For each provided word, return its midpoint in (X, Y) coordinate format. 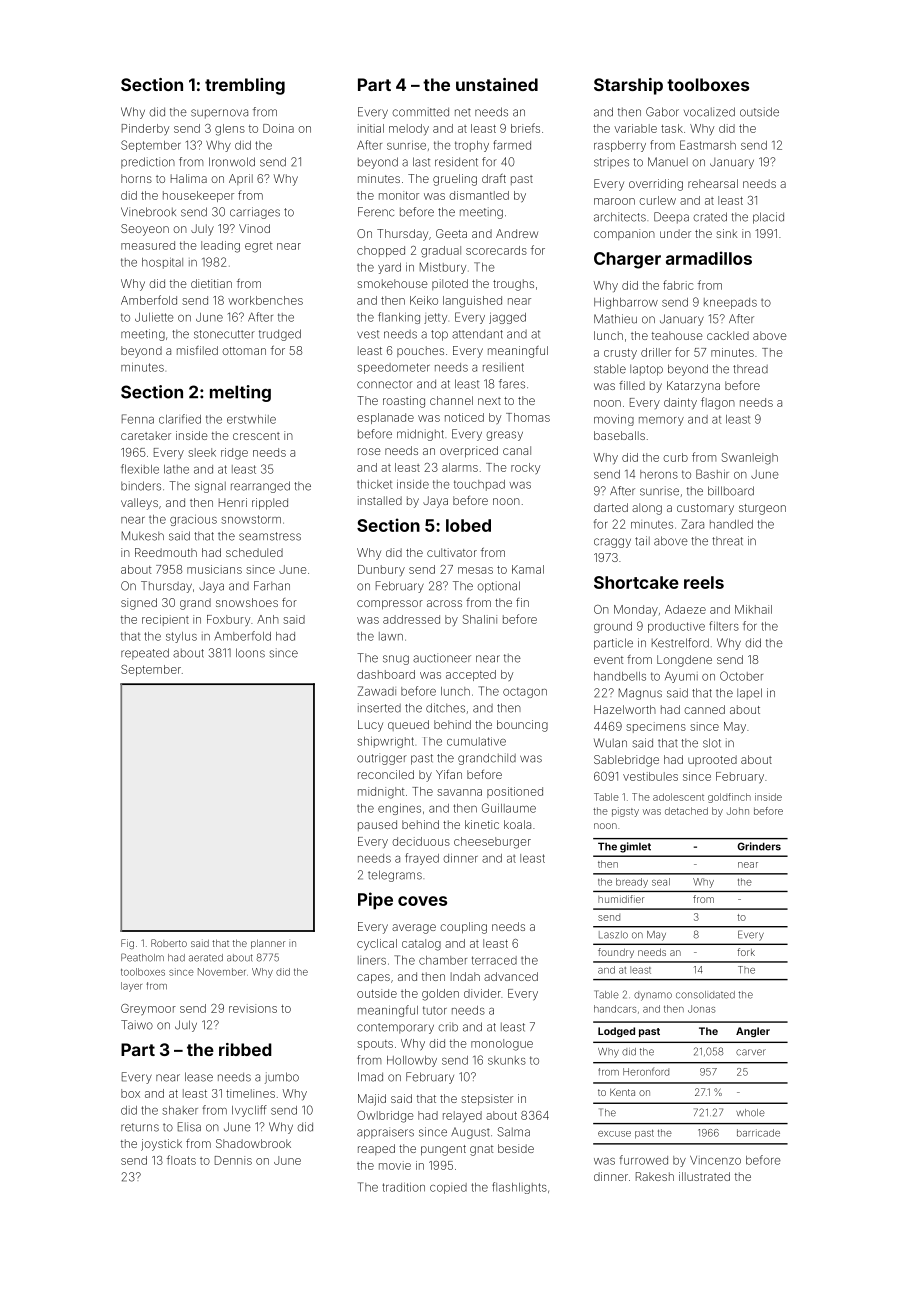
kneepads (730, 303)
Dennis (233, 1160)
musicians (214, 569)
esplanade (385, 418)
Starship (628, 86)
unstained (497, 84)
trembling (245, 86)
